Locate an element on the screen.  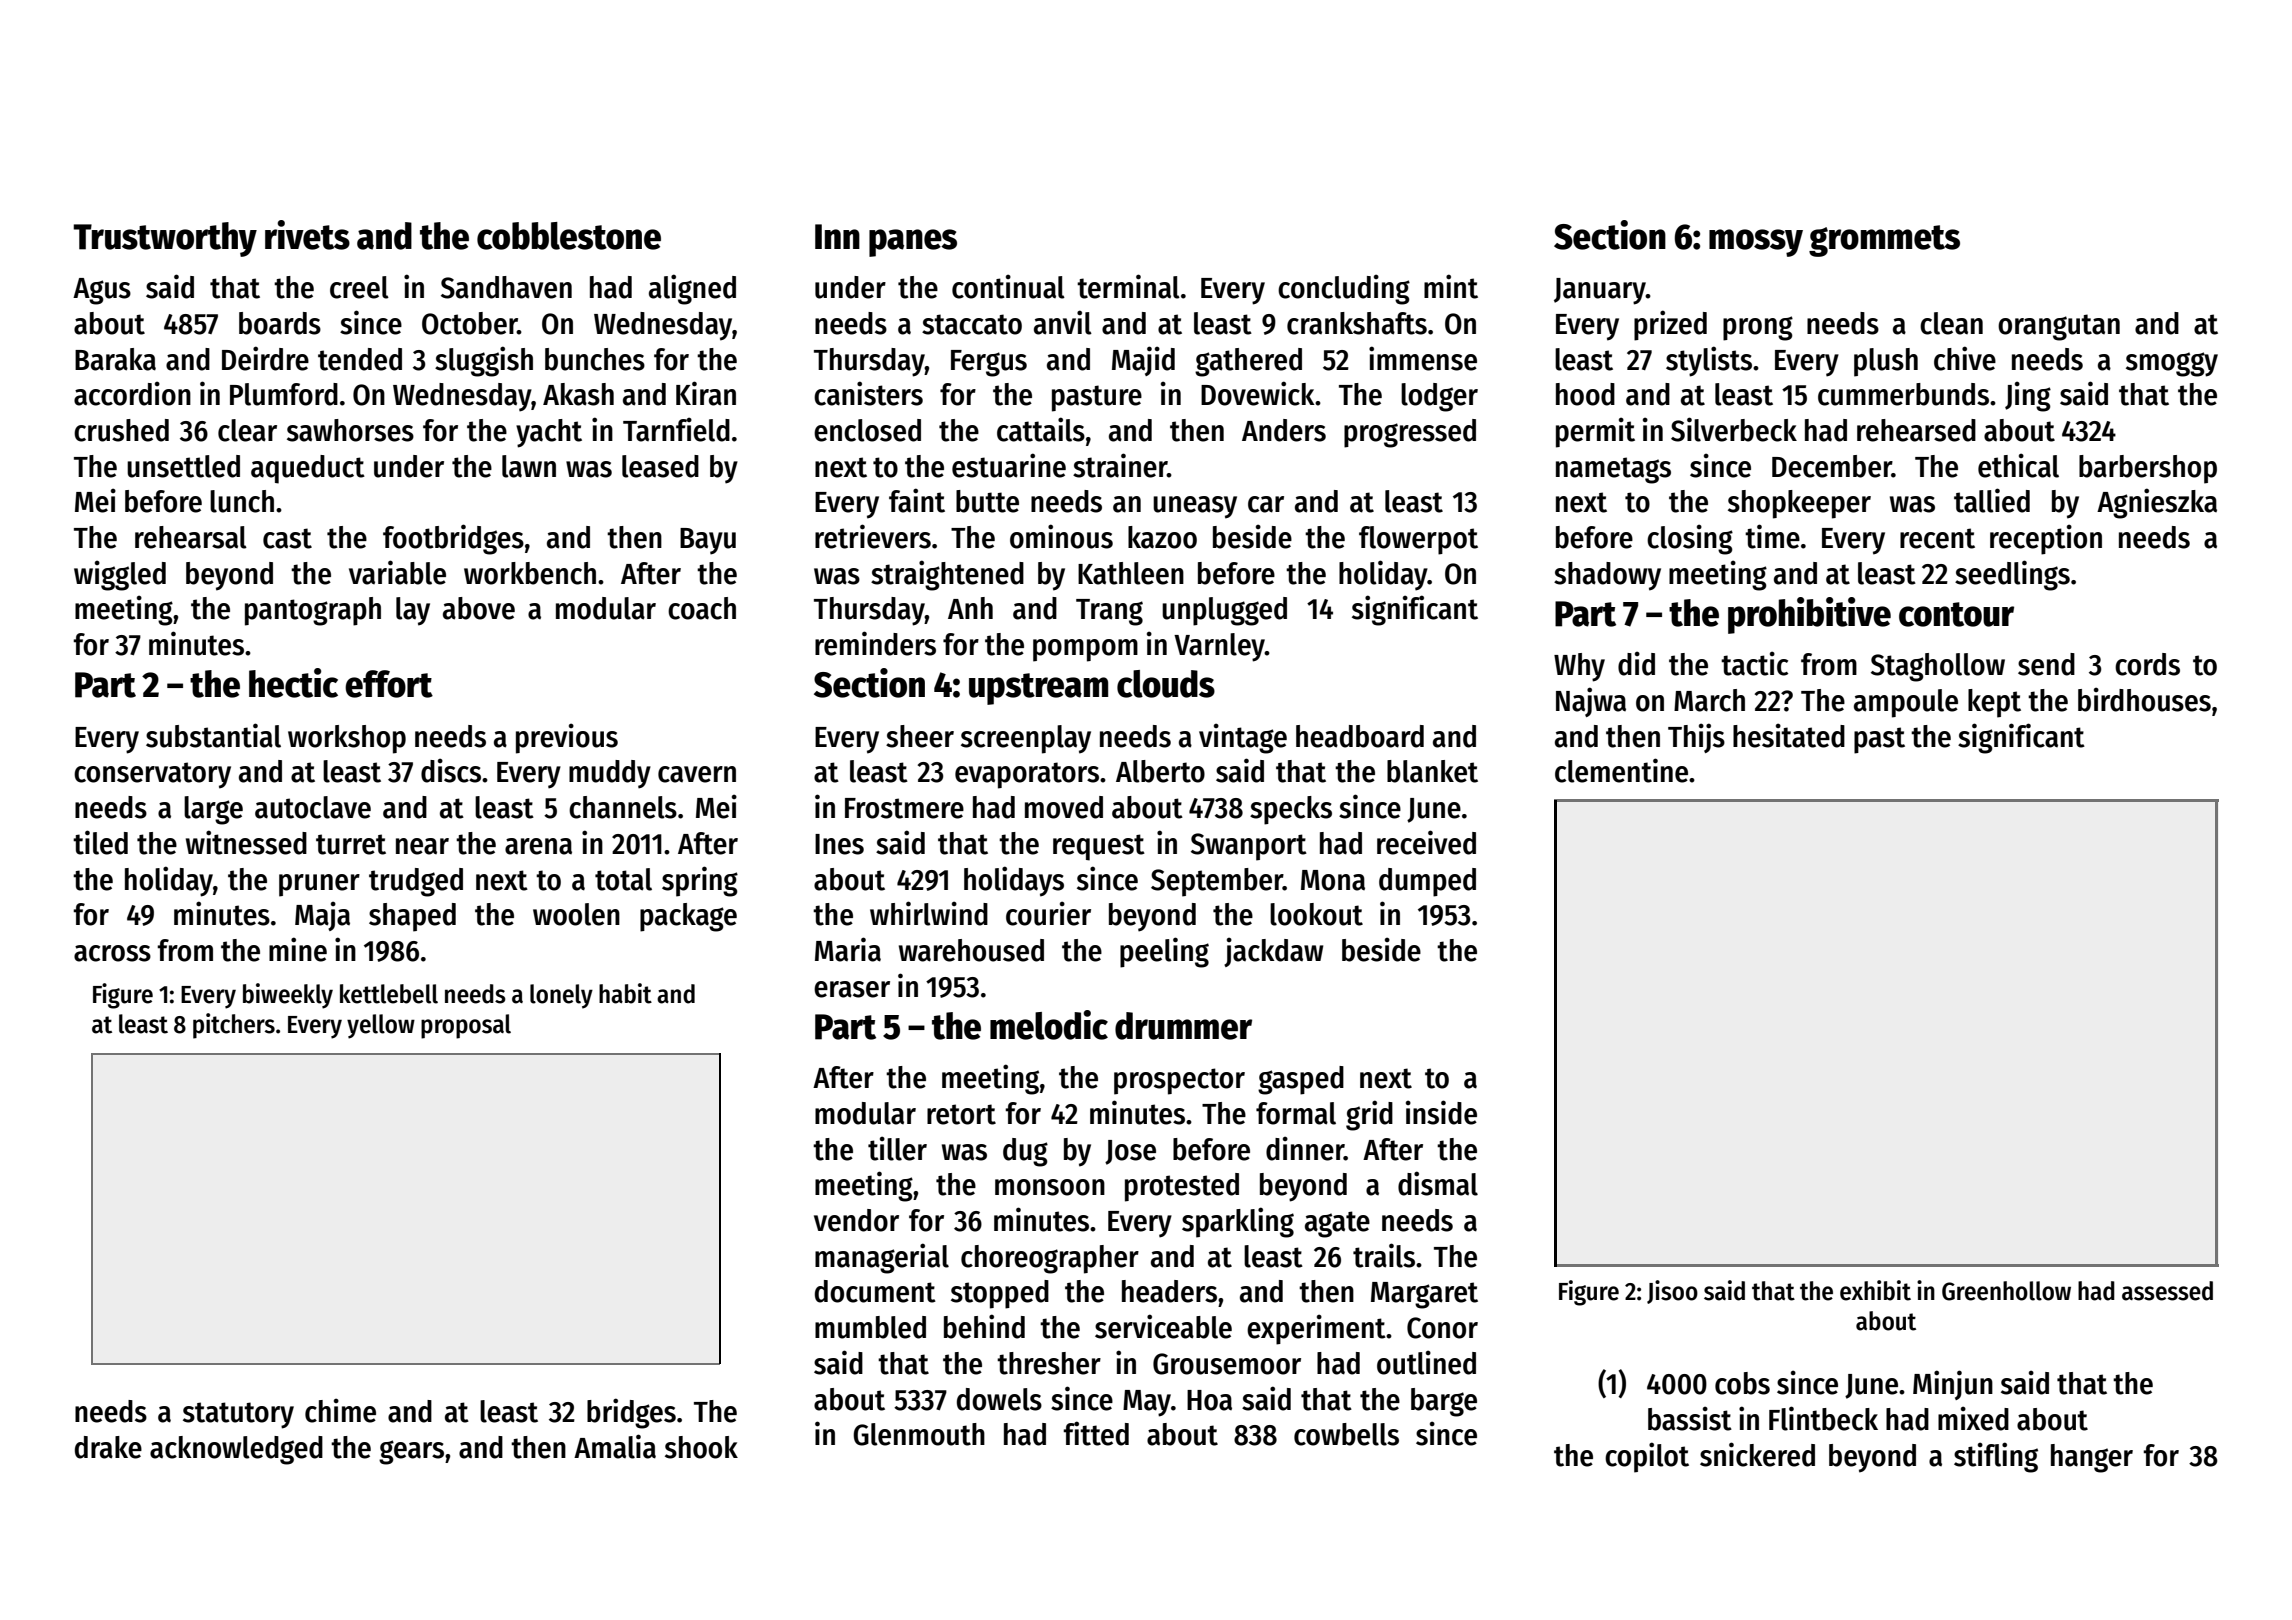
strainer is located at coordinates (1120, 465).
